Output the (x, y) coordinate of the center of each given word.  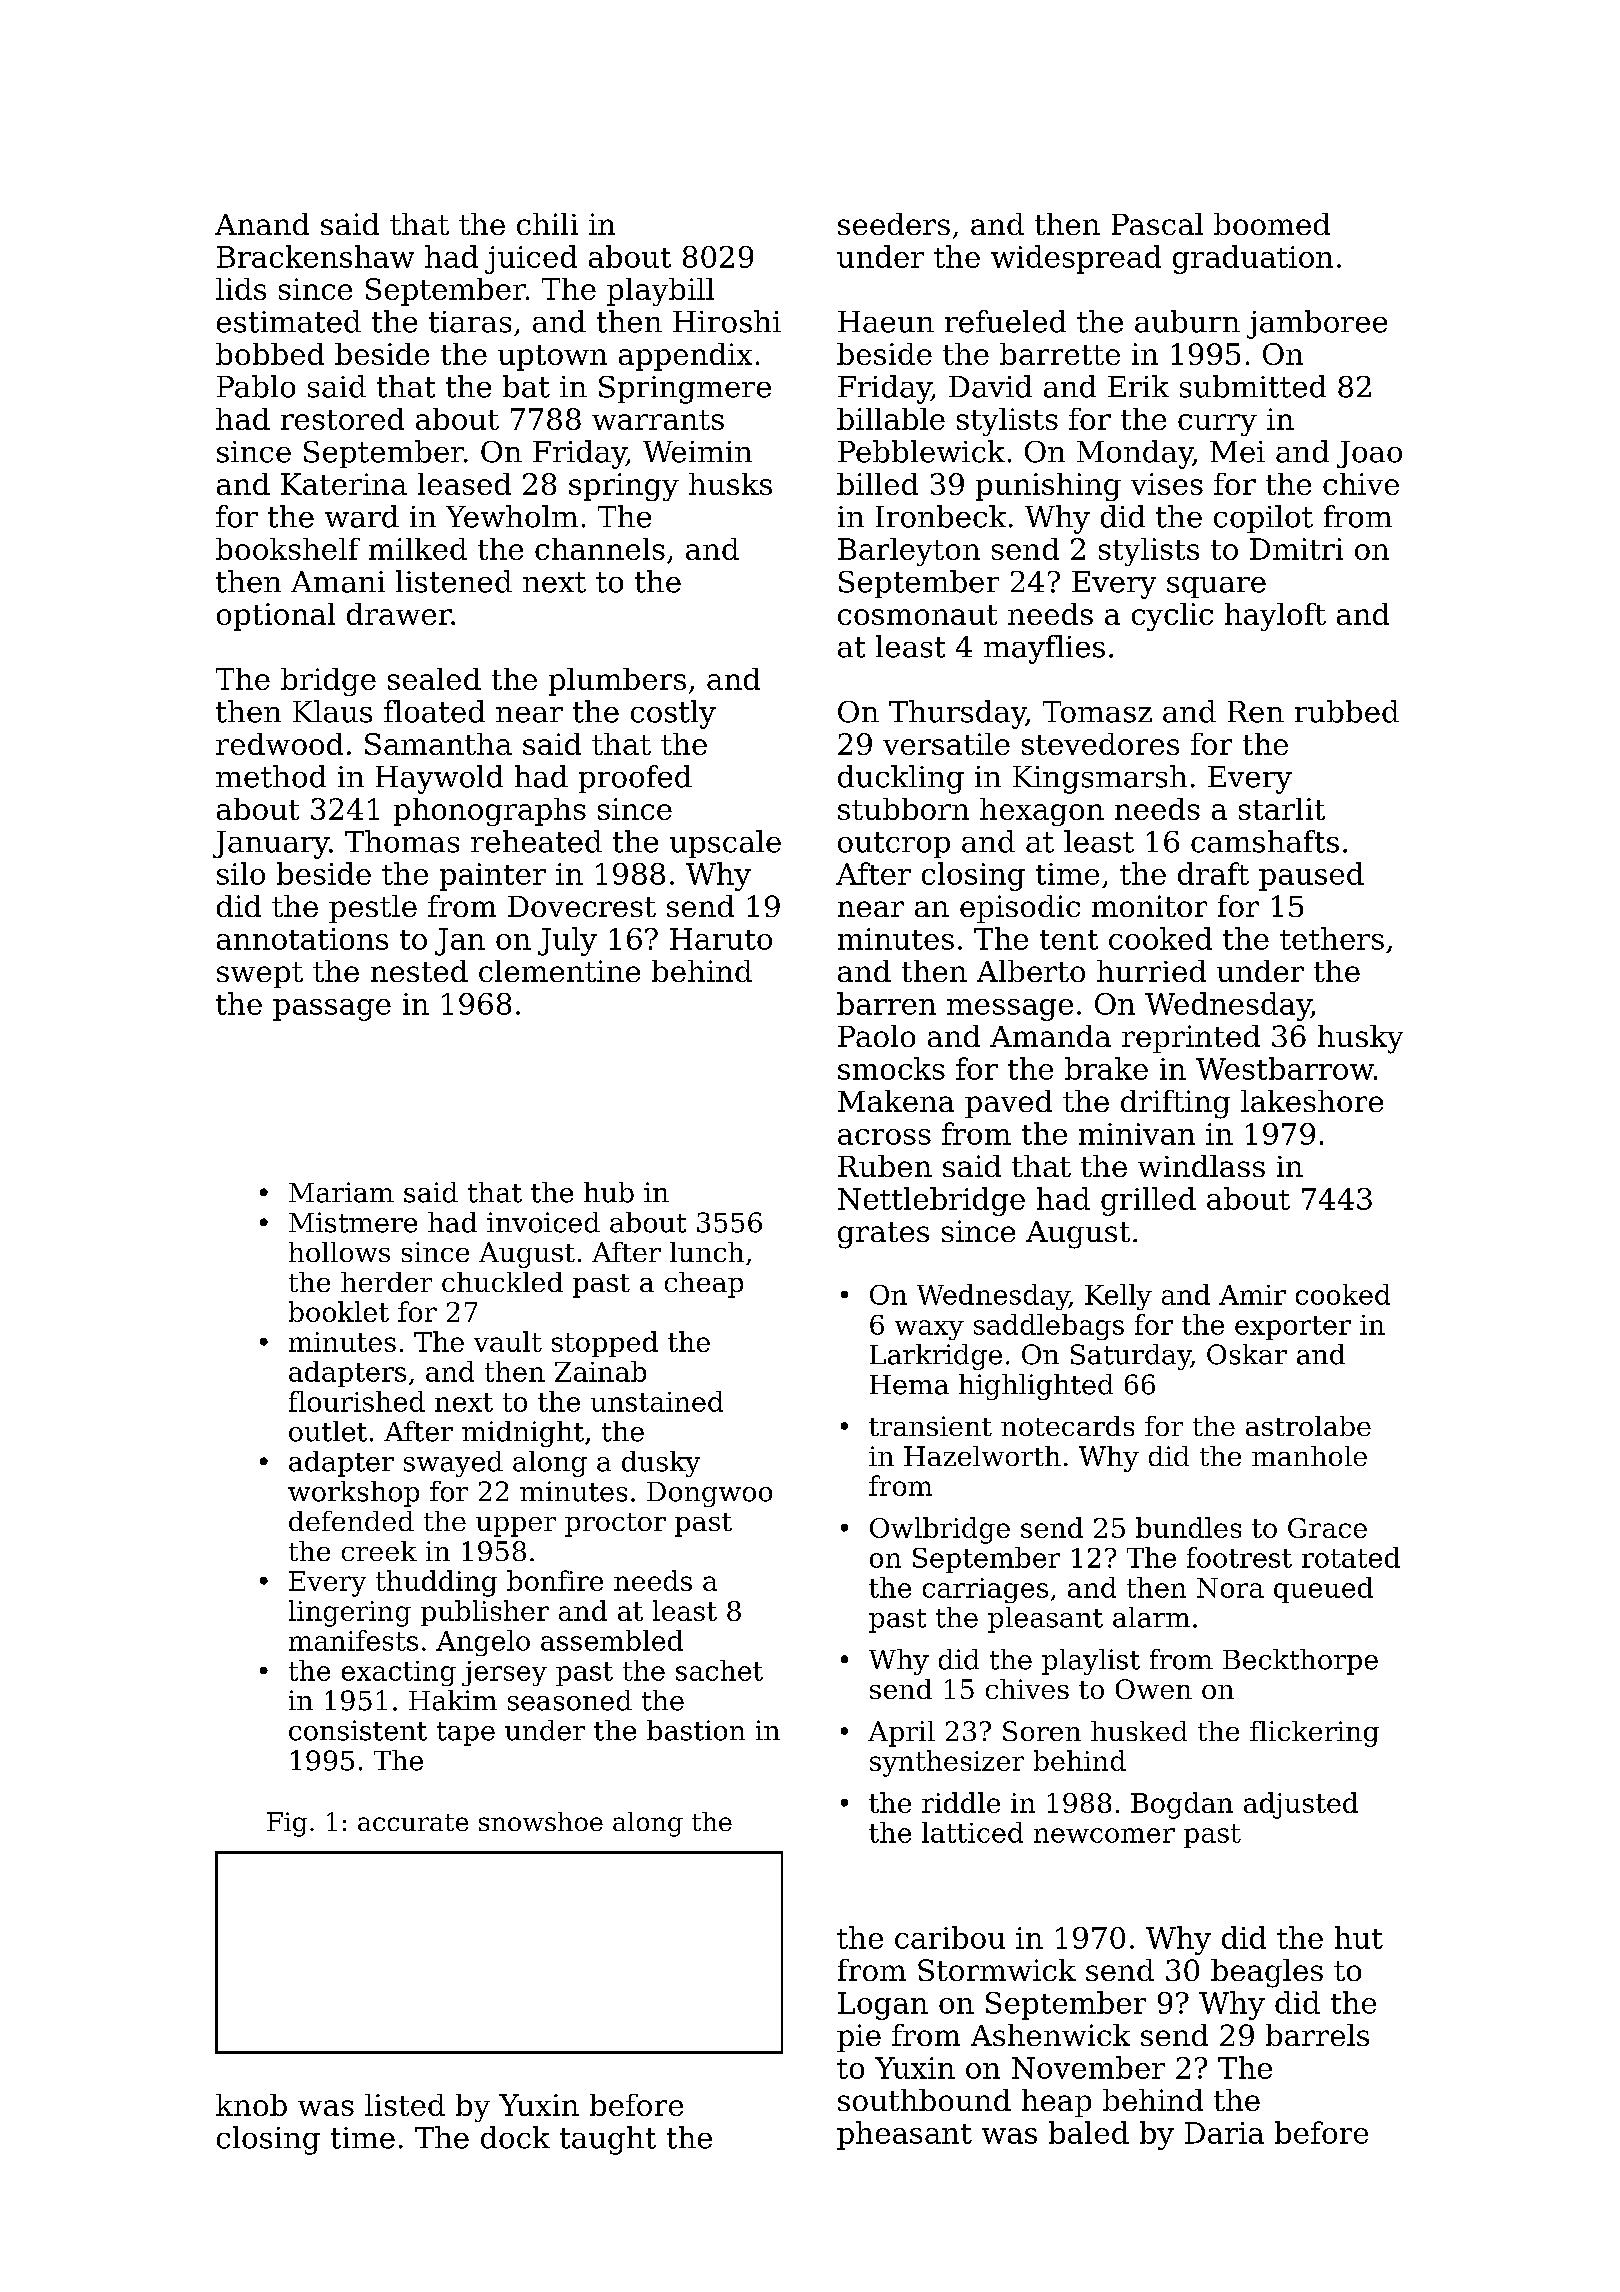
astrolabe (1308, 1426)
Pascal (1157, 224)
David (990, 386)
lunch (707, 1252)
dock (515, 2137)
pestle (373, 909)
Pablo (256, 386)
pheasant (904, 2135)
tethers (1332, 938)
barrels (1317, 2035)
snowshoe (541, 1821)
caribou (950, 1937)
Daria (1224, 2133)
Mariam (341, 1192)
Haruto (721, 939)
